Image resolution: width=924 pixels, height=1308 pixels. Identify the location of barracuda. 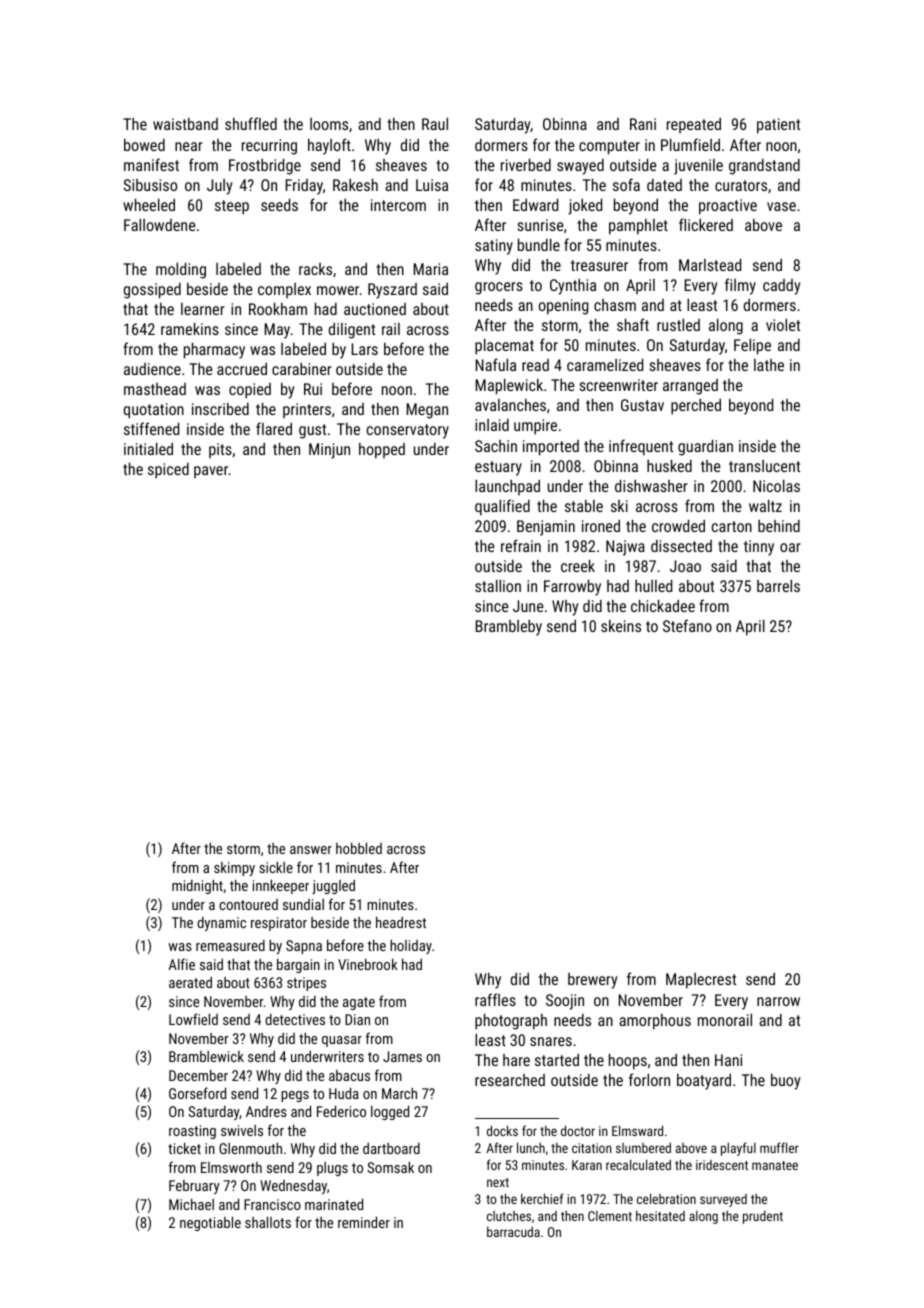
(513, 1232).
